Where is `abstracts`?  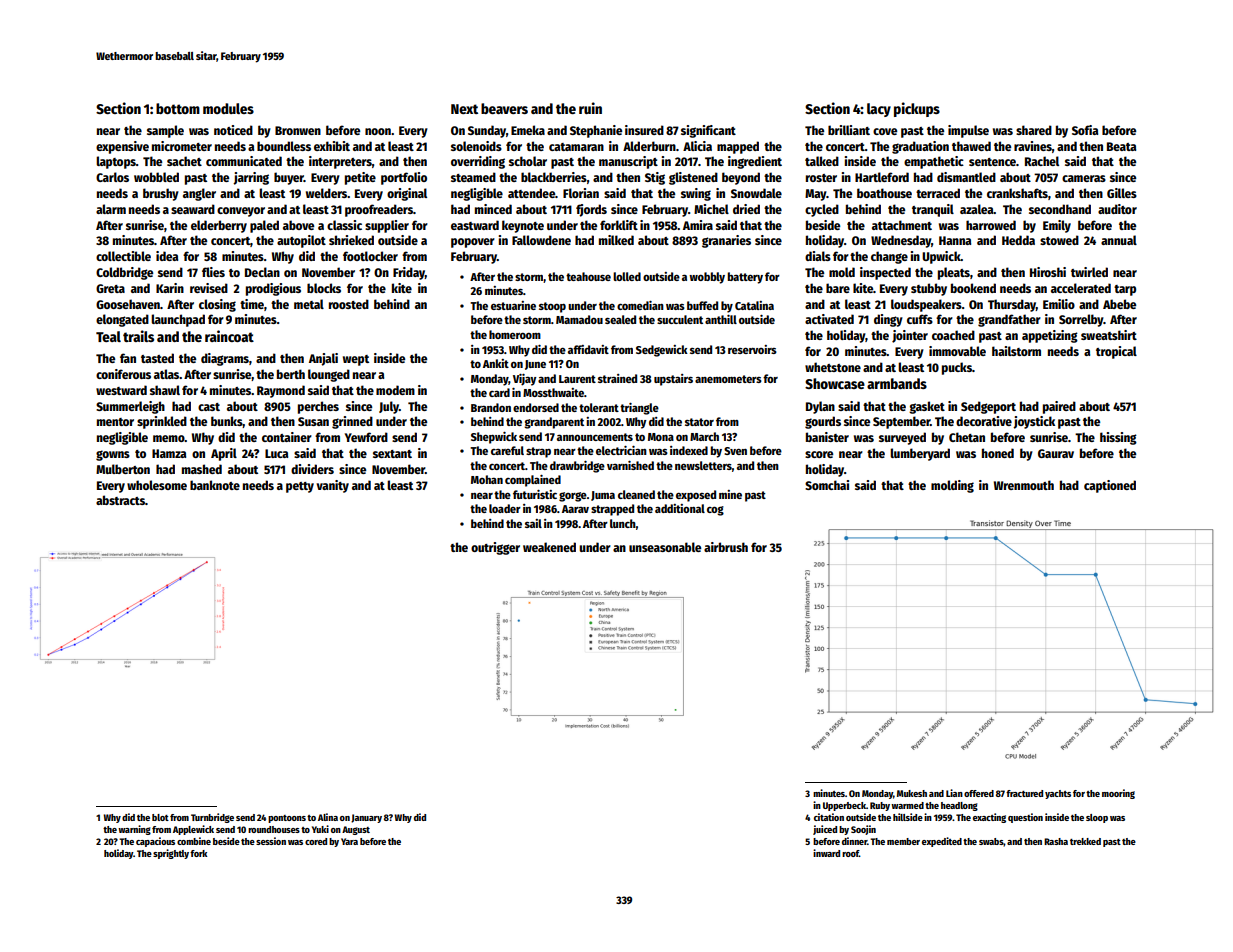
abstracts is located at coordinates (120, 500).
